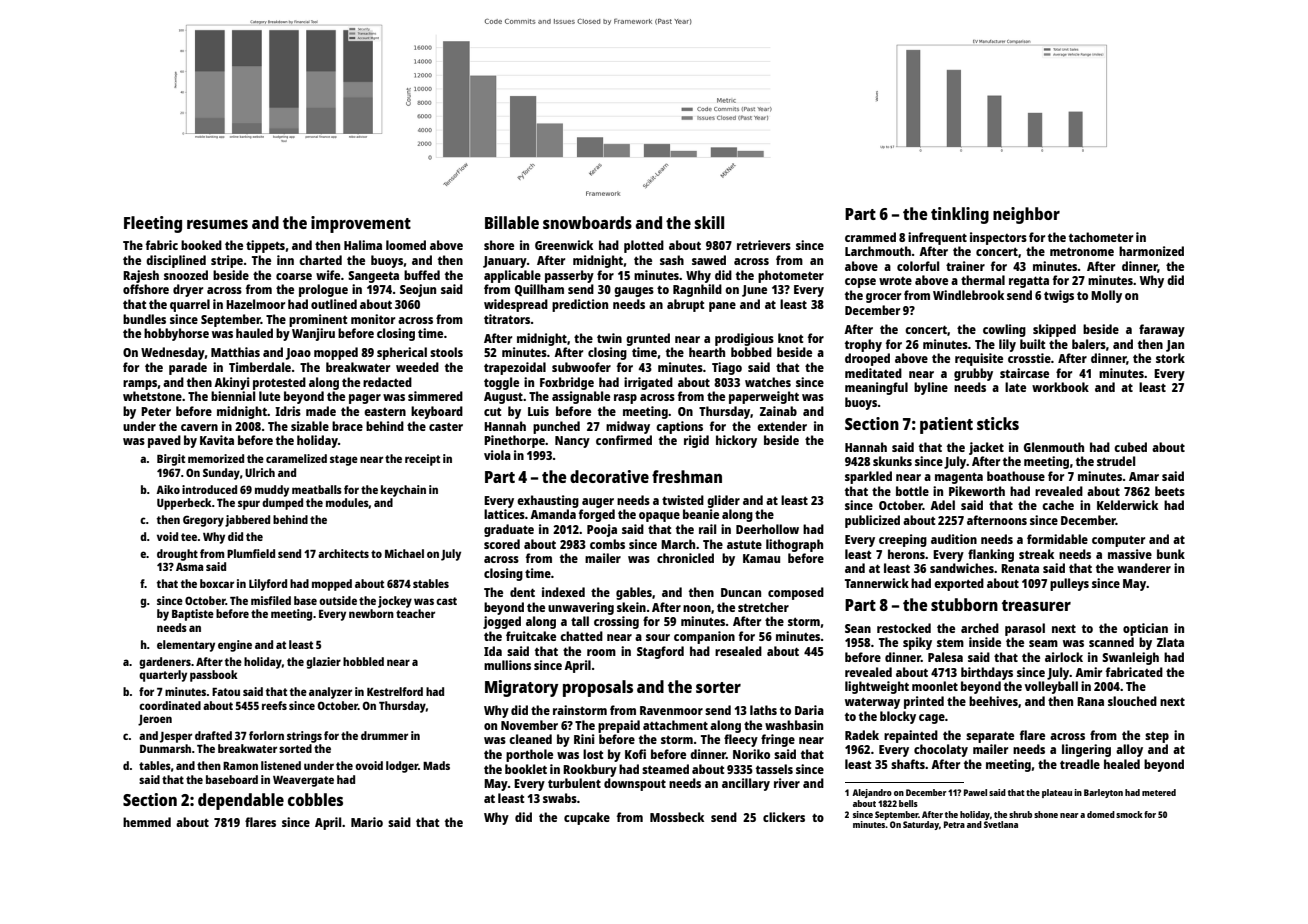  Describe the element at coordinates (987, 673) in the screenshot. I see `birthdays` at that location.
